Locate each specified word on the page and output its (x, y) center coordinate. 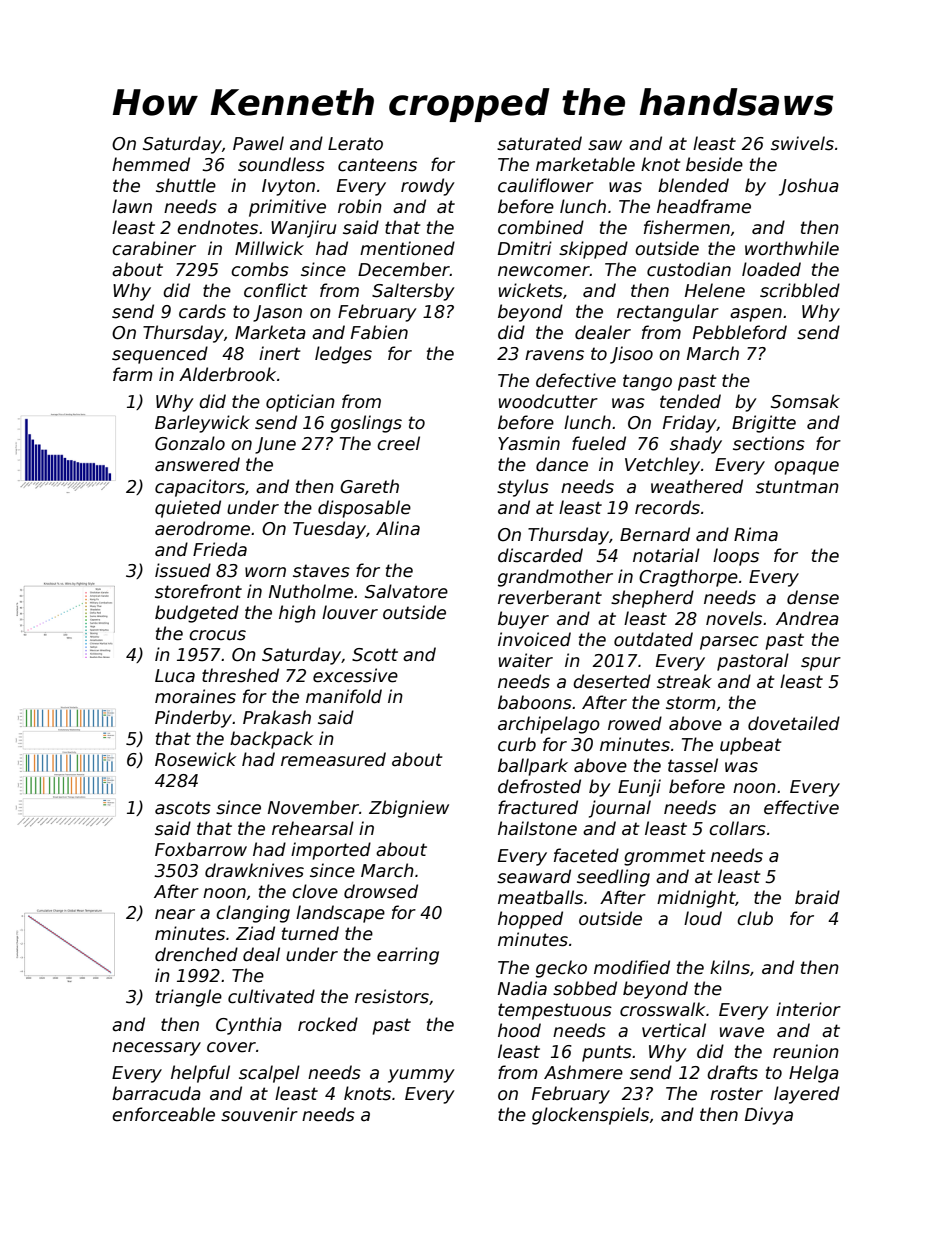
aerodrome (202, 528)
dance (562, 464)
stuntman (797, 487)
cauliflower (546, 185)
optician (300, 403)
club (755, 918)
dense (813, 597)
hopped (530, 920)
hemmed (151, 164)
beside (714, 164)
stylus (523, 488)
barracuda (156, 1093)
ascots (183, 808)
